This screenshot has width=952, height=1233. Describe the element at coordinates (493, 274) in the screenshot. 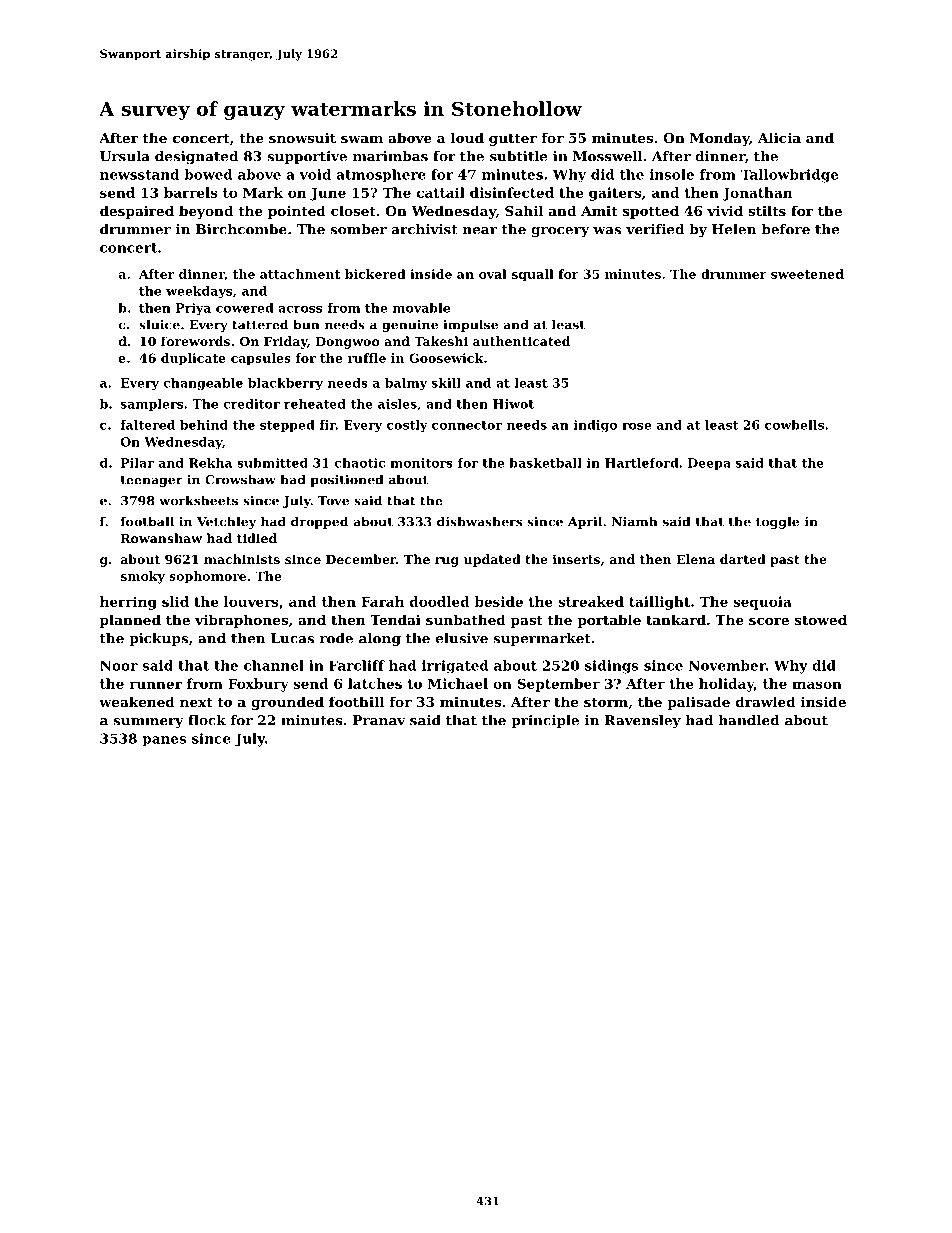

I see `oval` at that location.
